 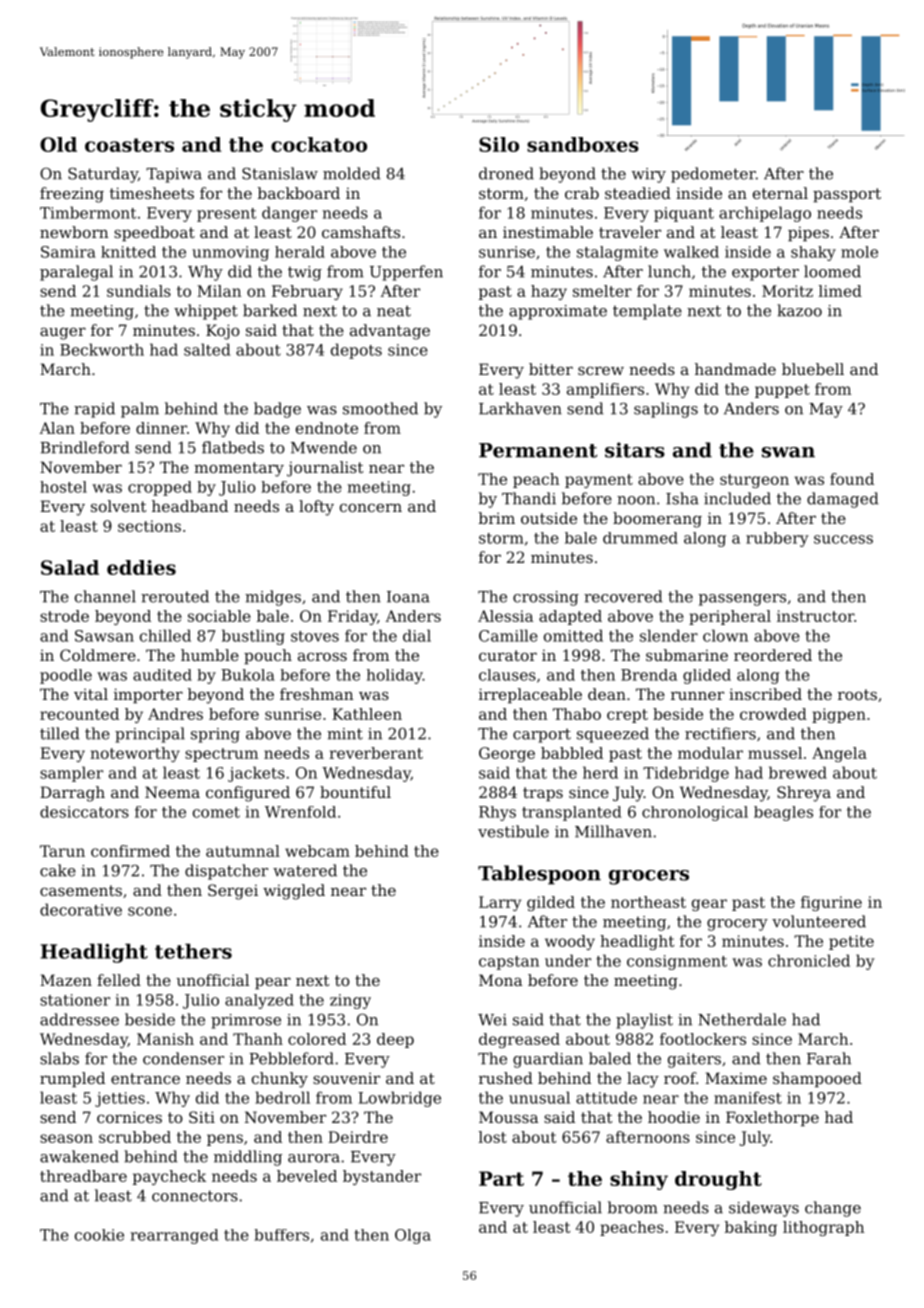 I want to click on carport, so click(x=542, y=735).
